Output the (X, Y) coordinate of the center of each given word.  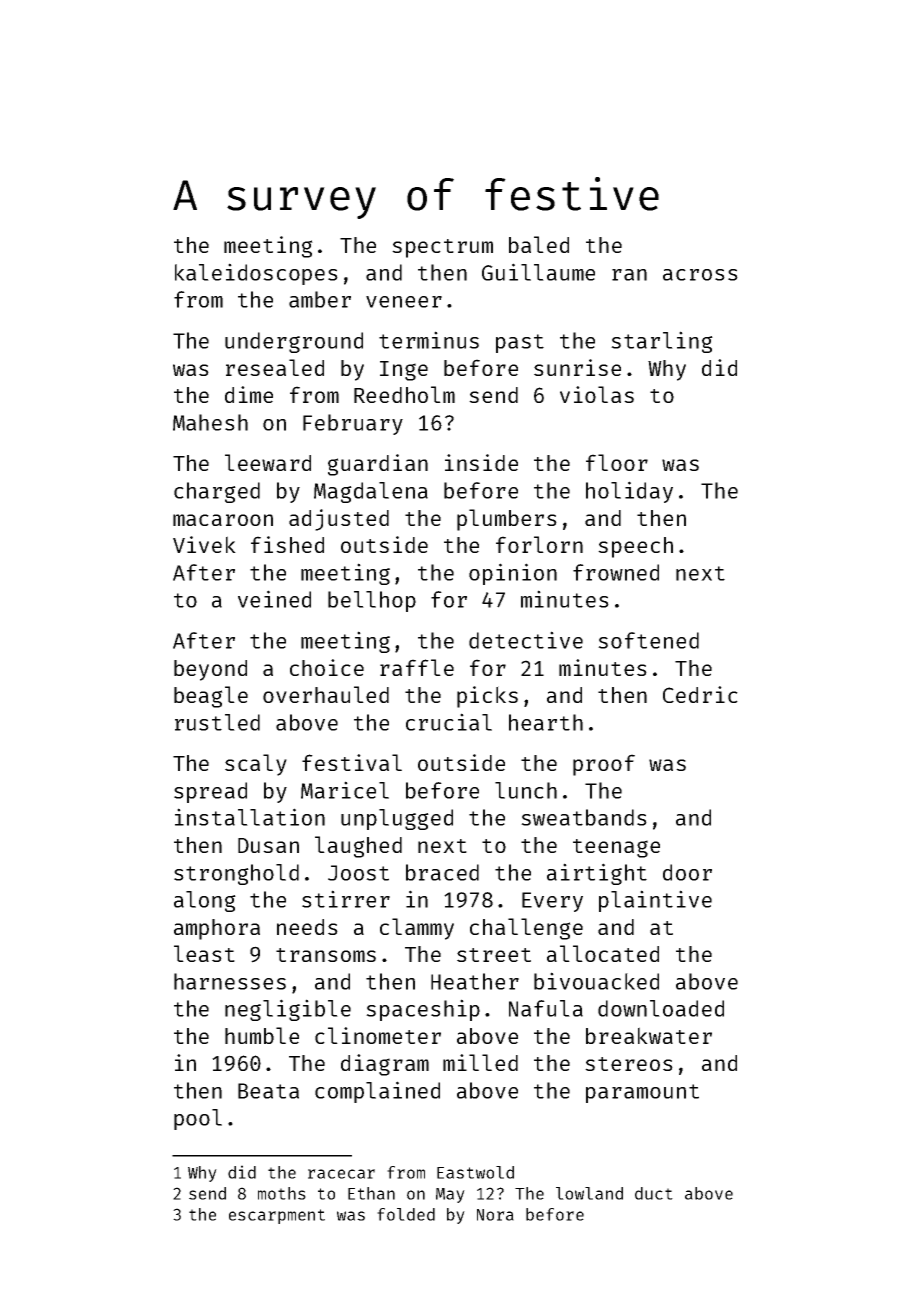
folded (406, 1214)
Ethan (371, 1193)
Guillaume (538, 272)
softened (648, 640)
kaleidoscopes (256, 274)
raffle (417, 667)
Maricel (345, 790)
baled (539, 244)
